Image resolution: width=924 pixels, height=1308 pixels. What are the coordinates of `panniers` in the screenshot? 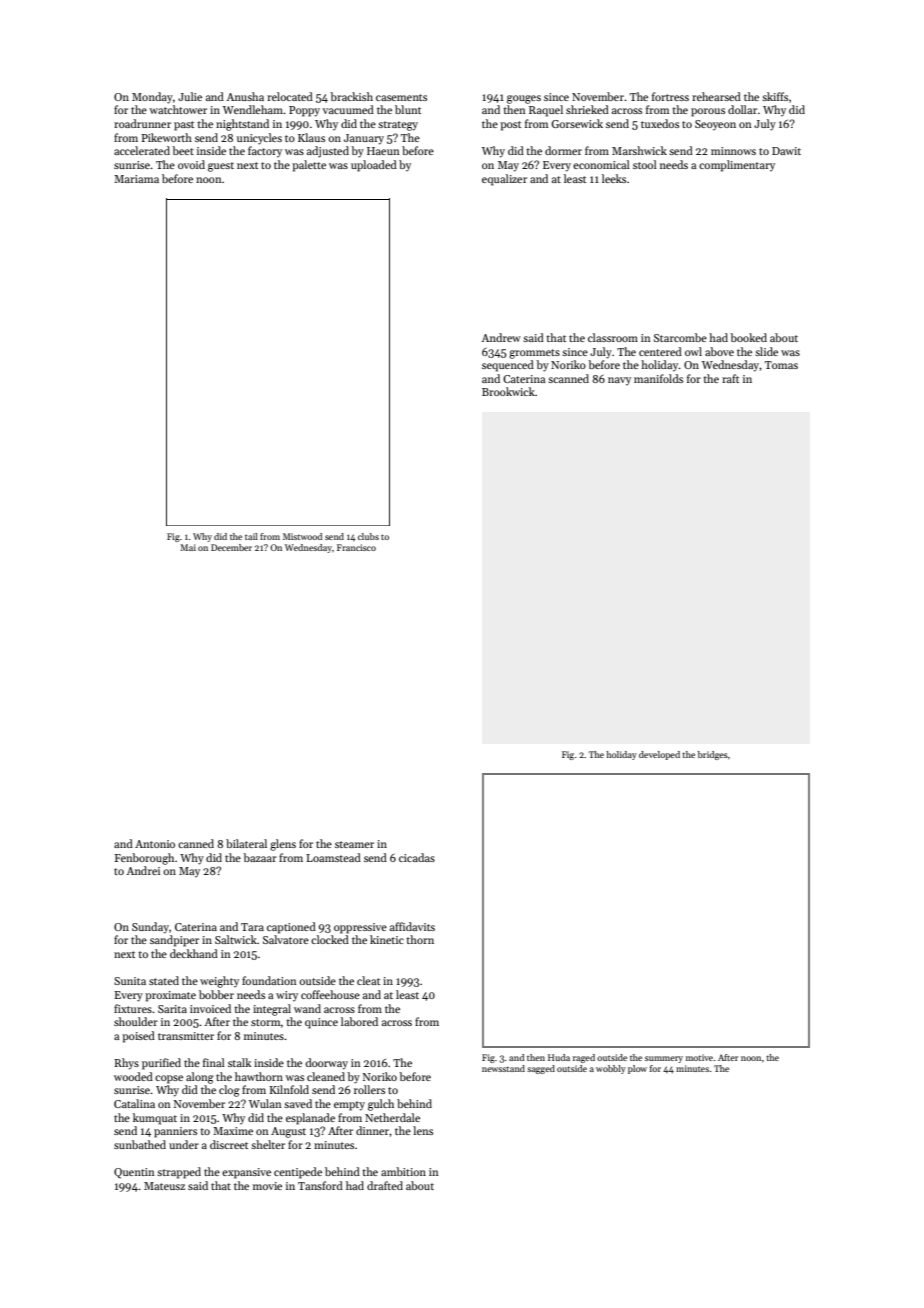 It's located at (175, 1132).
